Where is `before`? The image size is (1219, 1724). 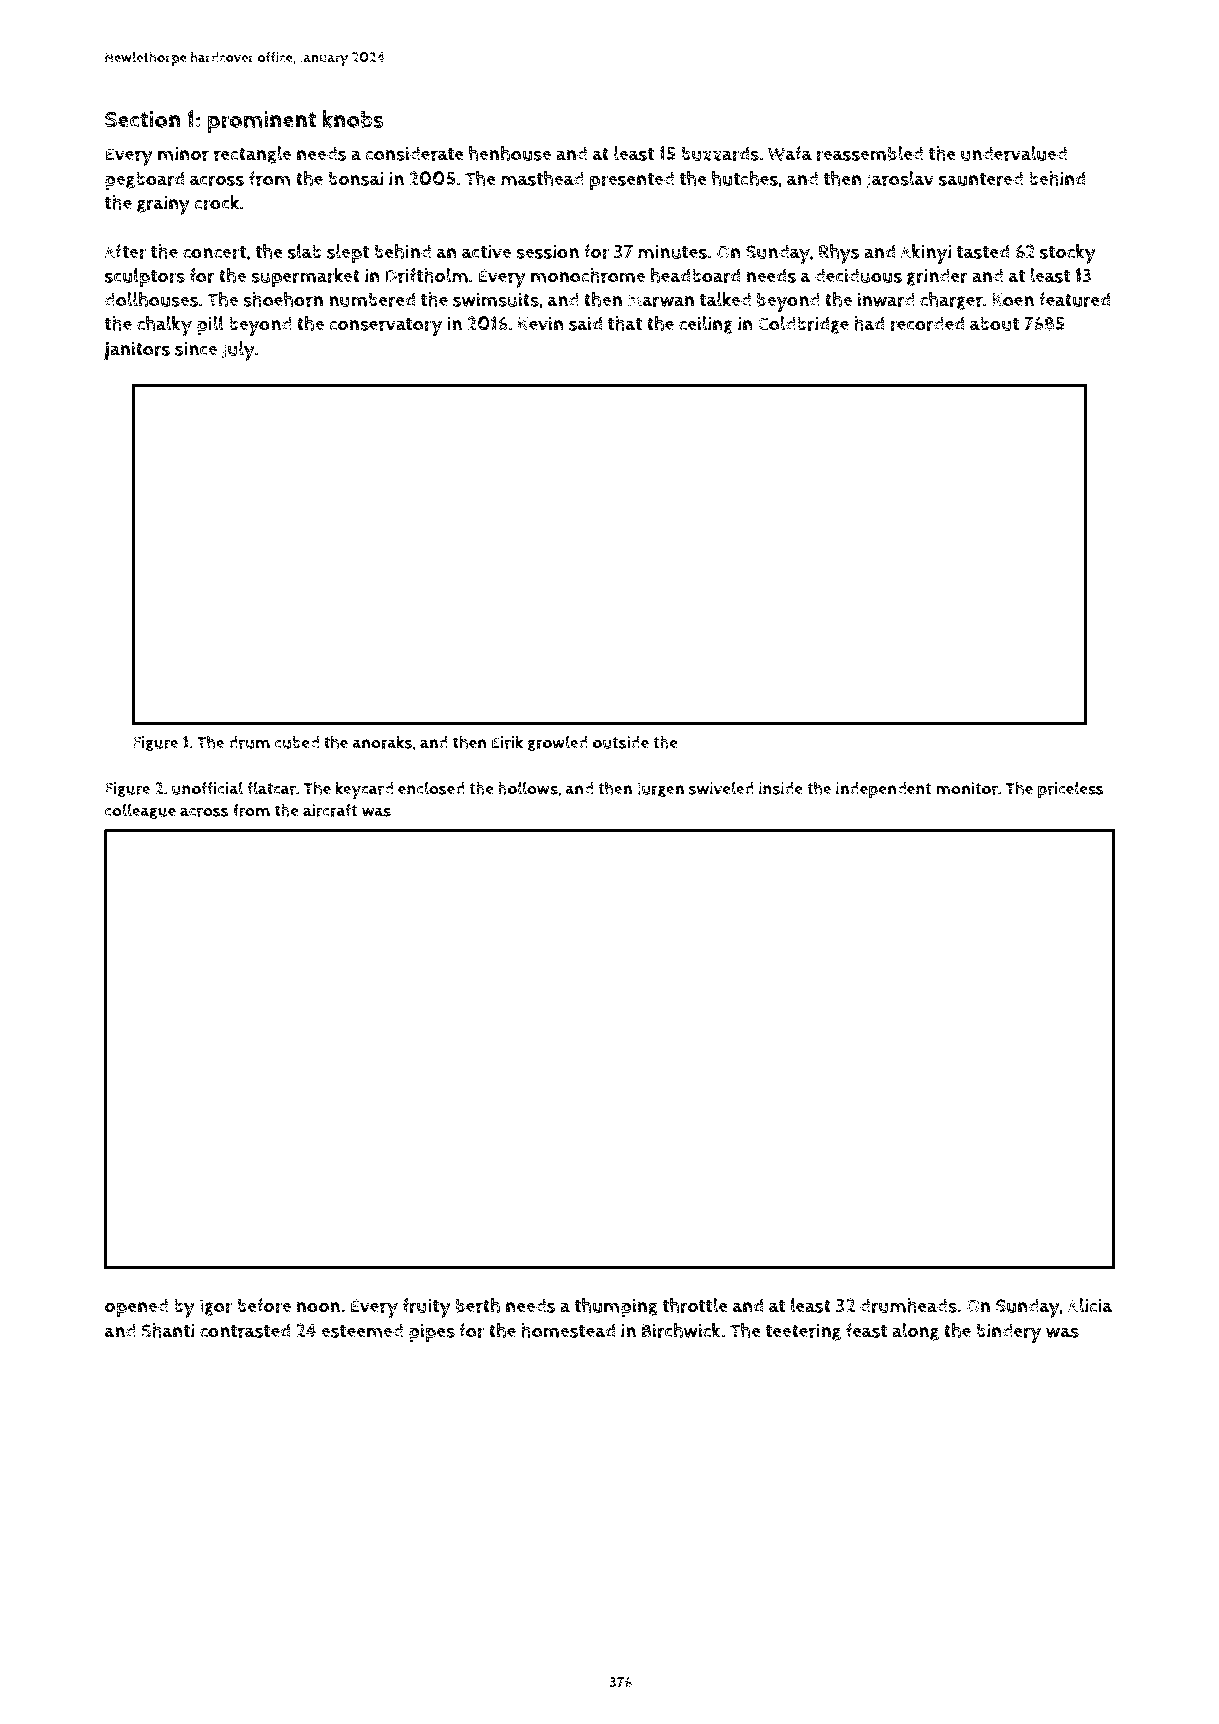
before is located at coordinates (264, 1305).
